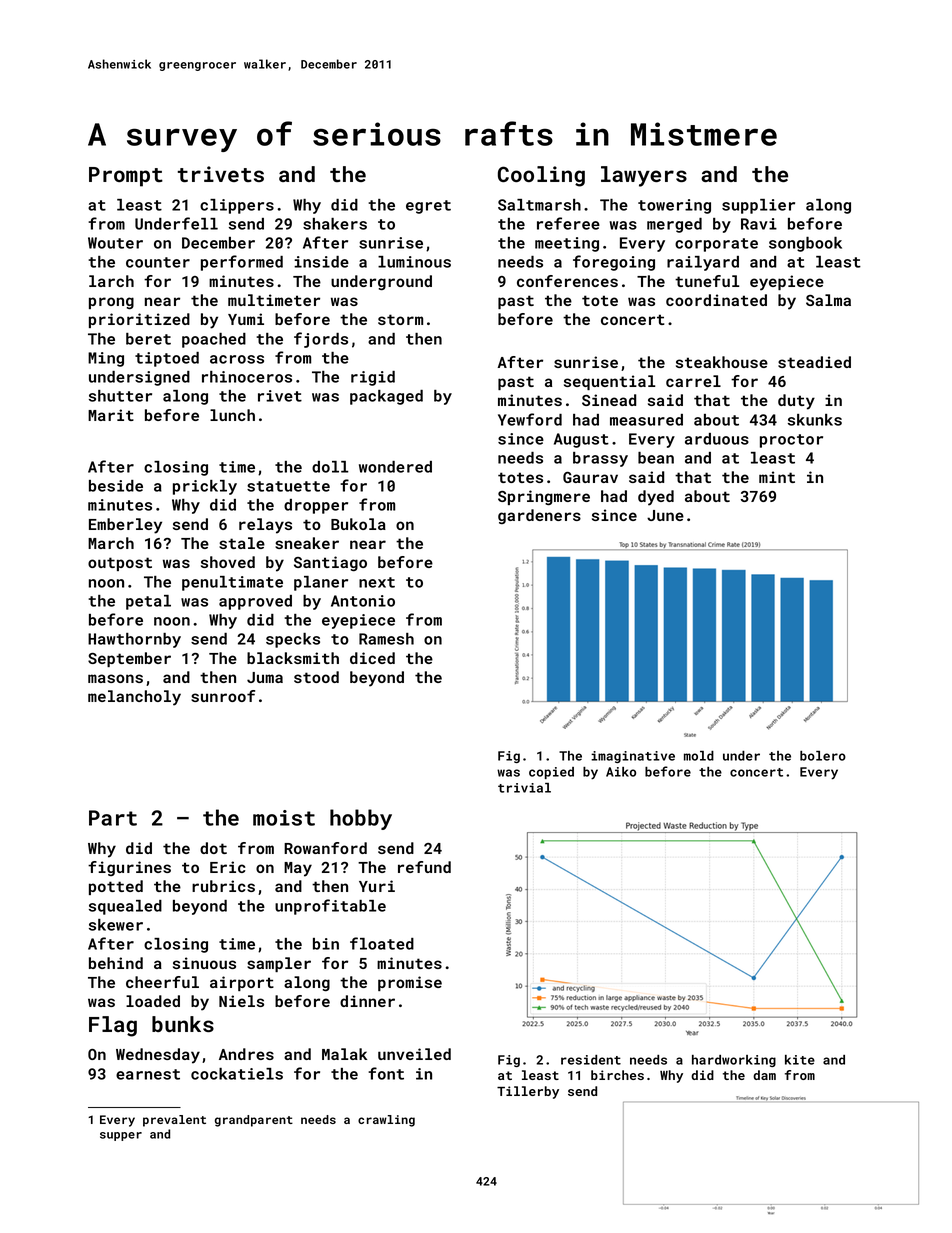 This page has width=952, height=1233. I want to click on Prompt, so click(126, 177).
